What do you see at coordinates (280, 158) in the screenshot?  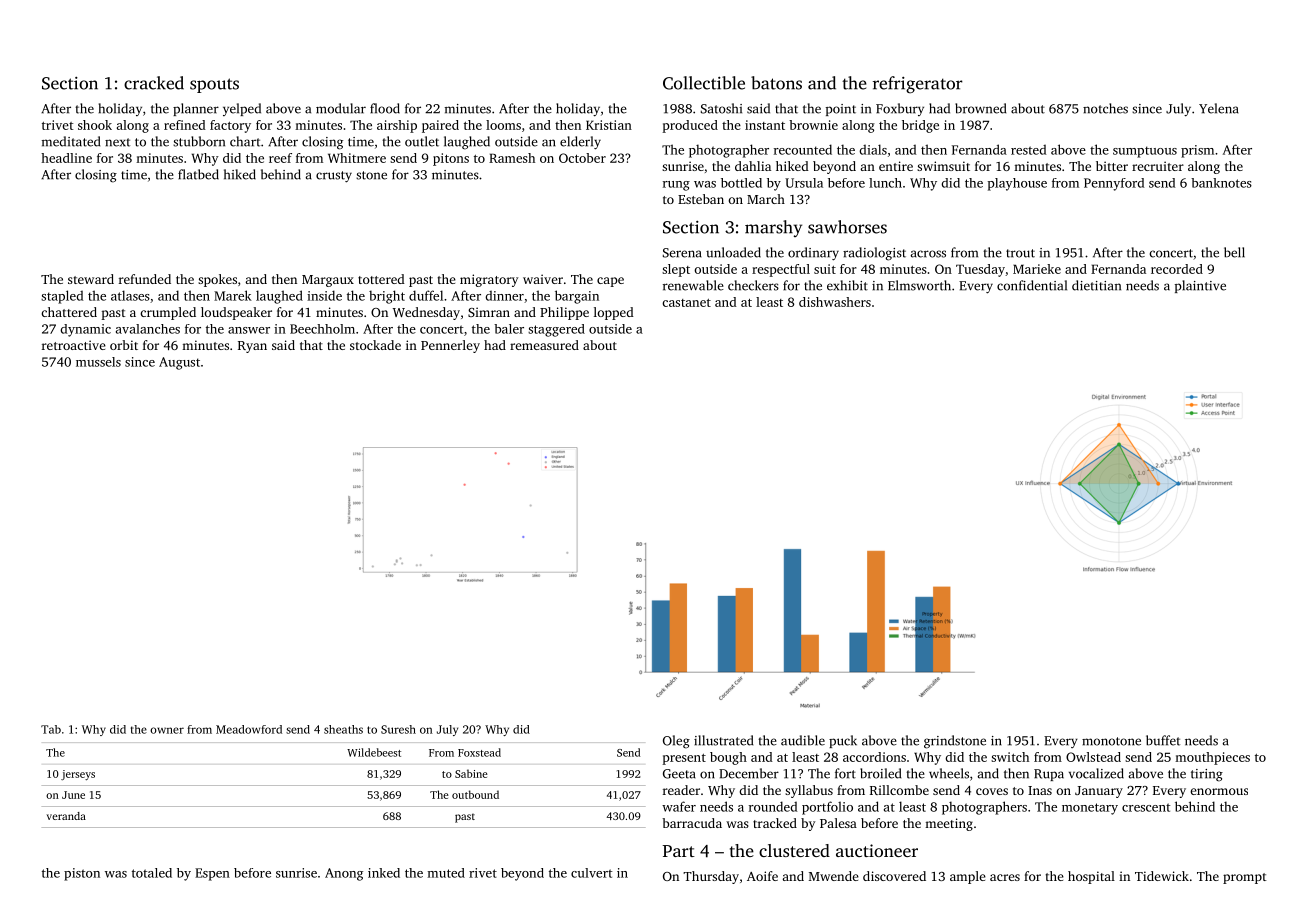 I see `reef` at bounding box center [280, 158].
